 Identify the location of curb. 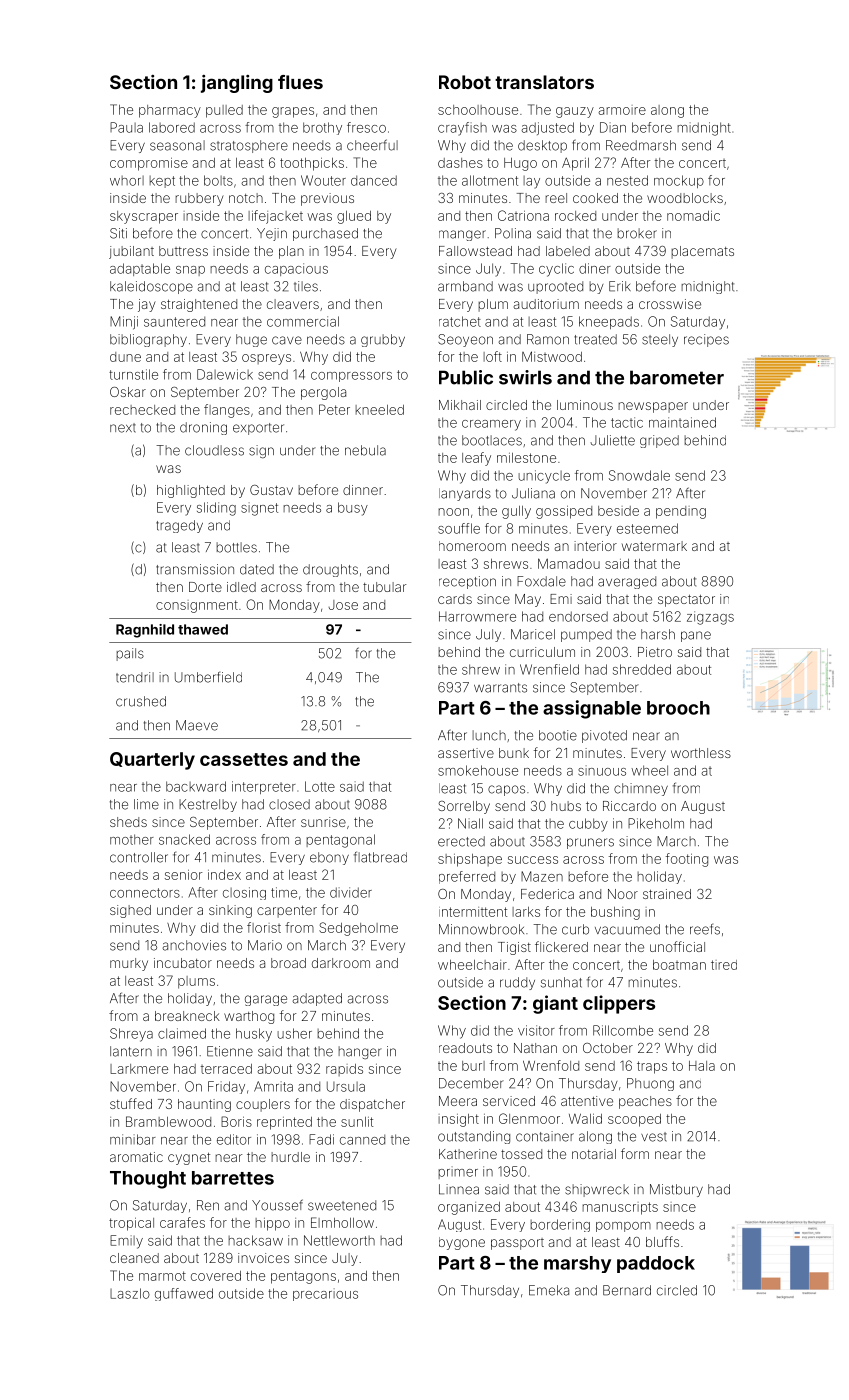
(575, 929).
